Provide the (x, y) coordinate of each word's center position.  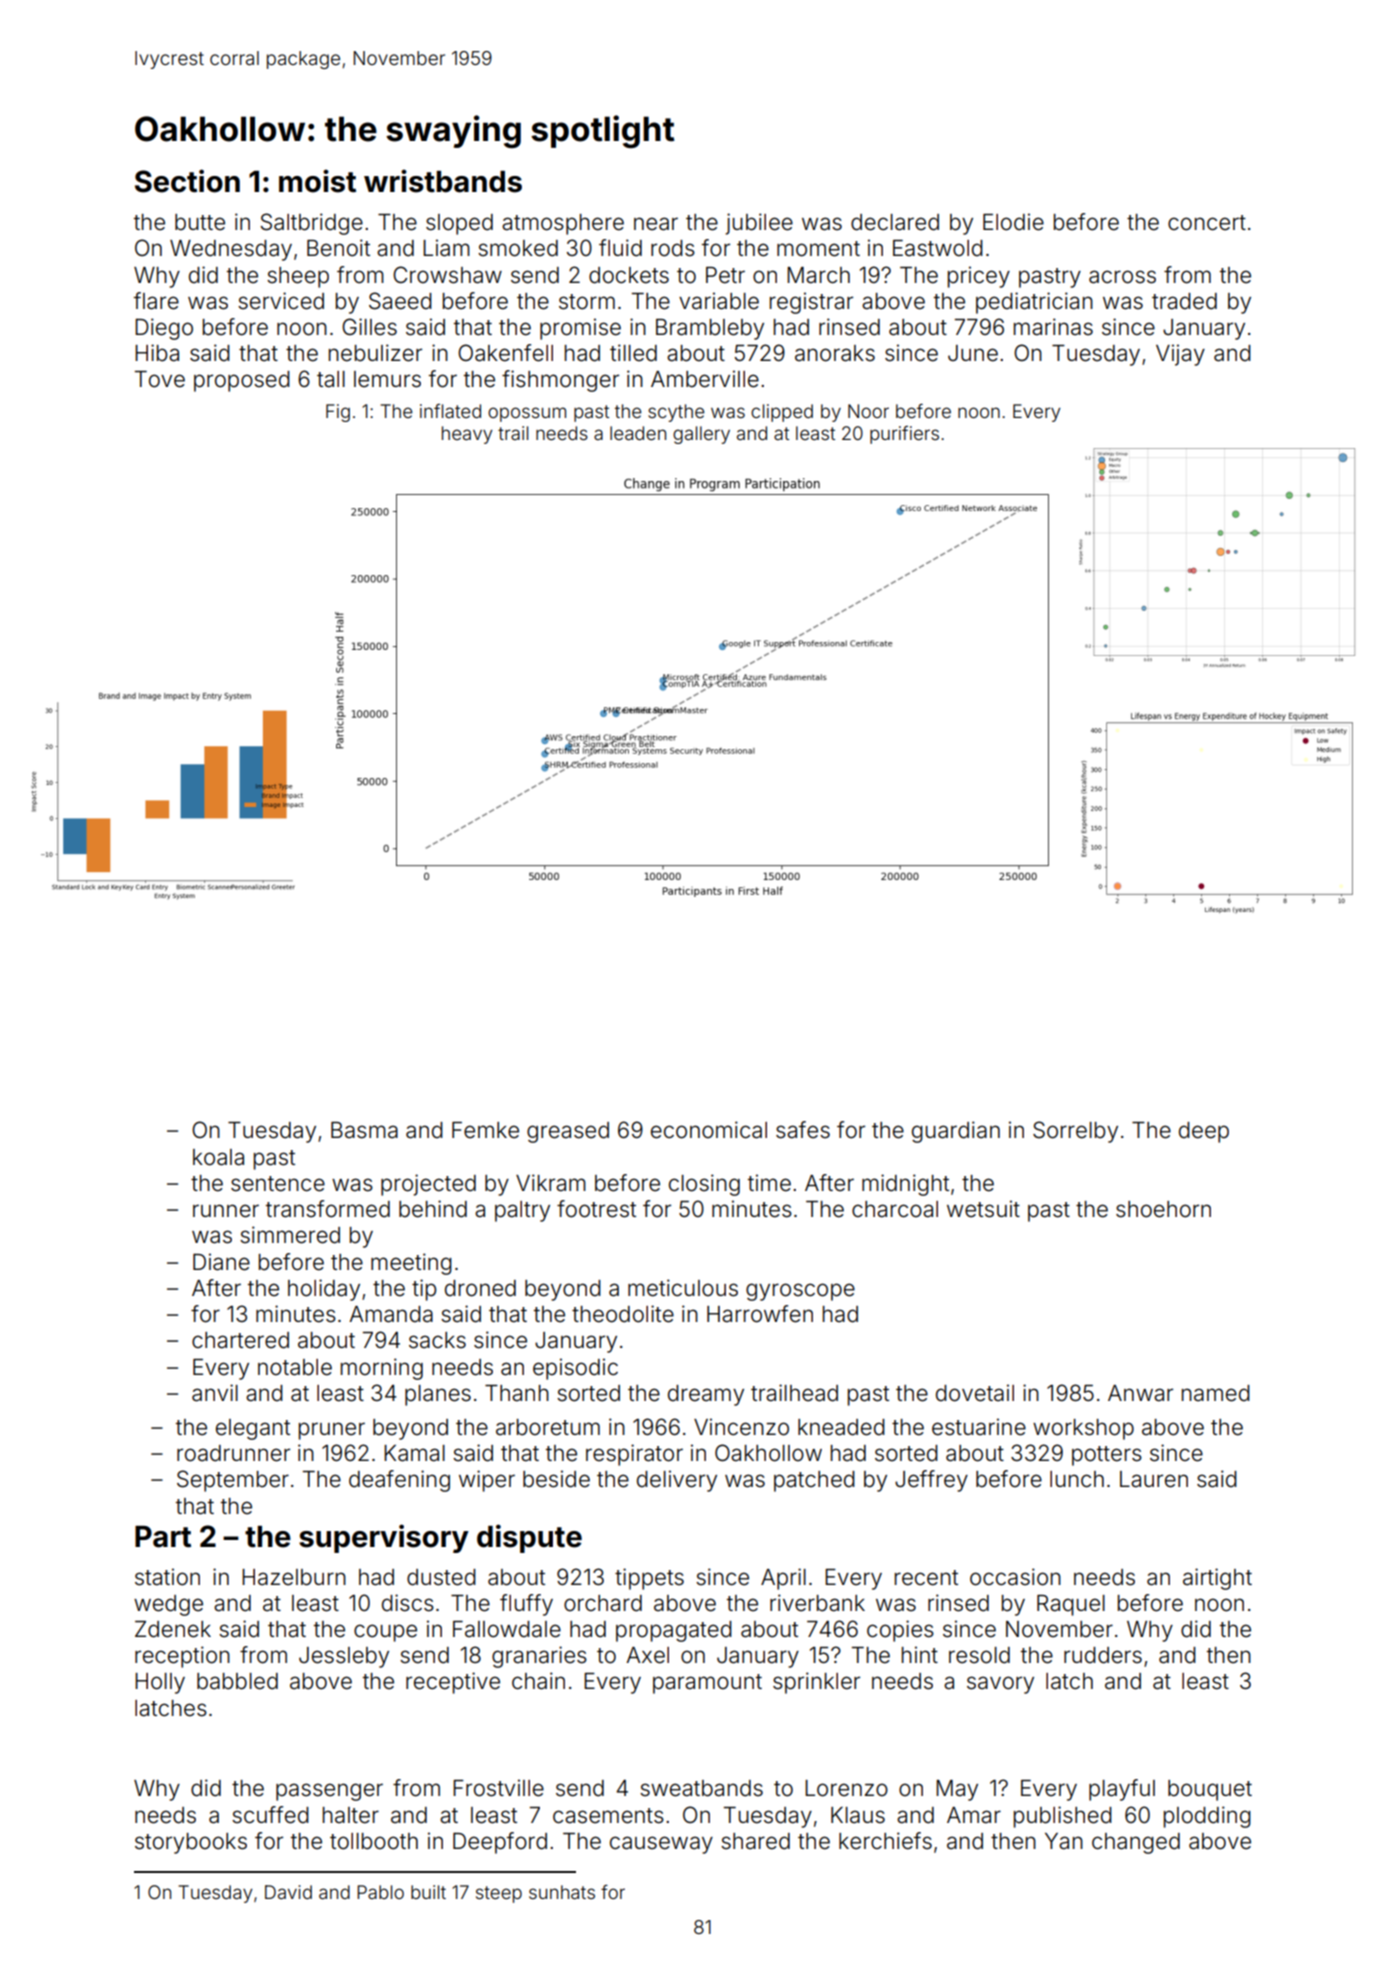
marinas (1053, 327)
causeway (661, 1845)
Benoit (338, 248)
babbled (237, 1681)
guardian (956, 1132)
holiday (324, 1290)
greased (568, 1132)
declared (895, 222)
